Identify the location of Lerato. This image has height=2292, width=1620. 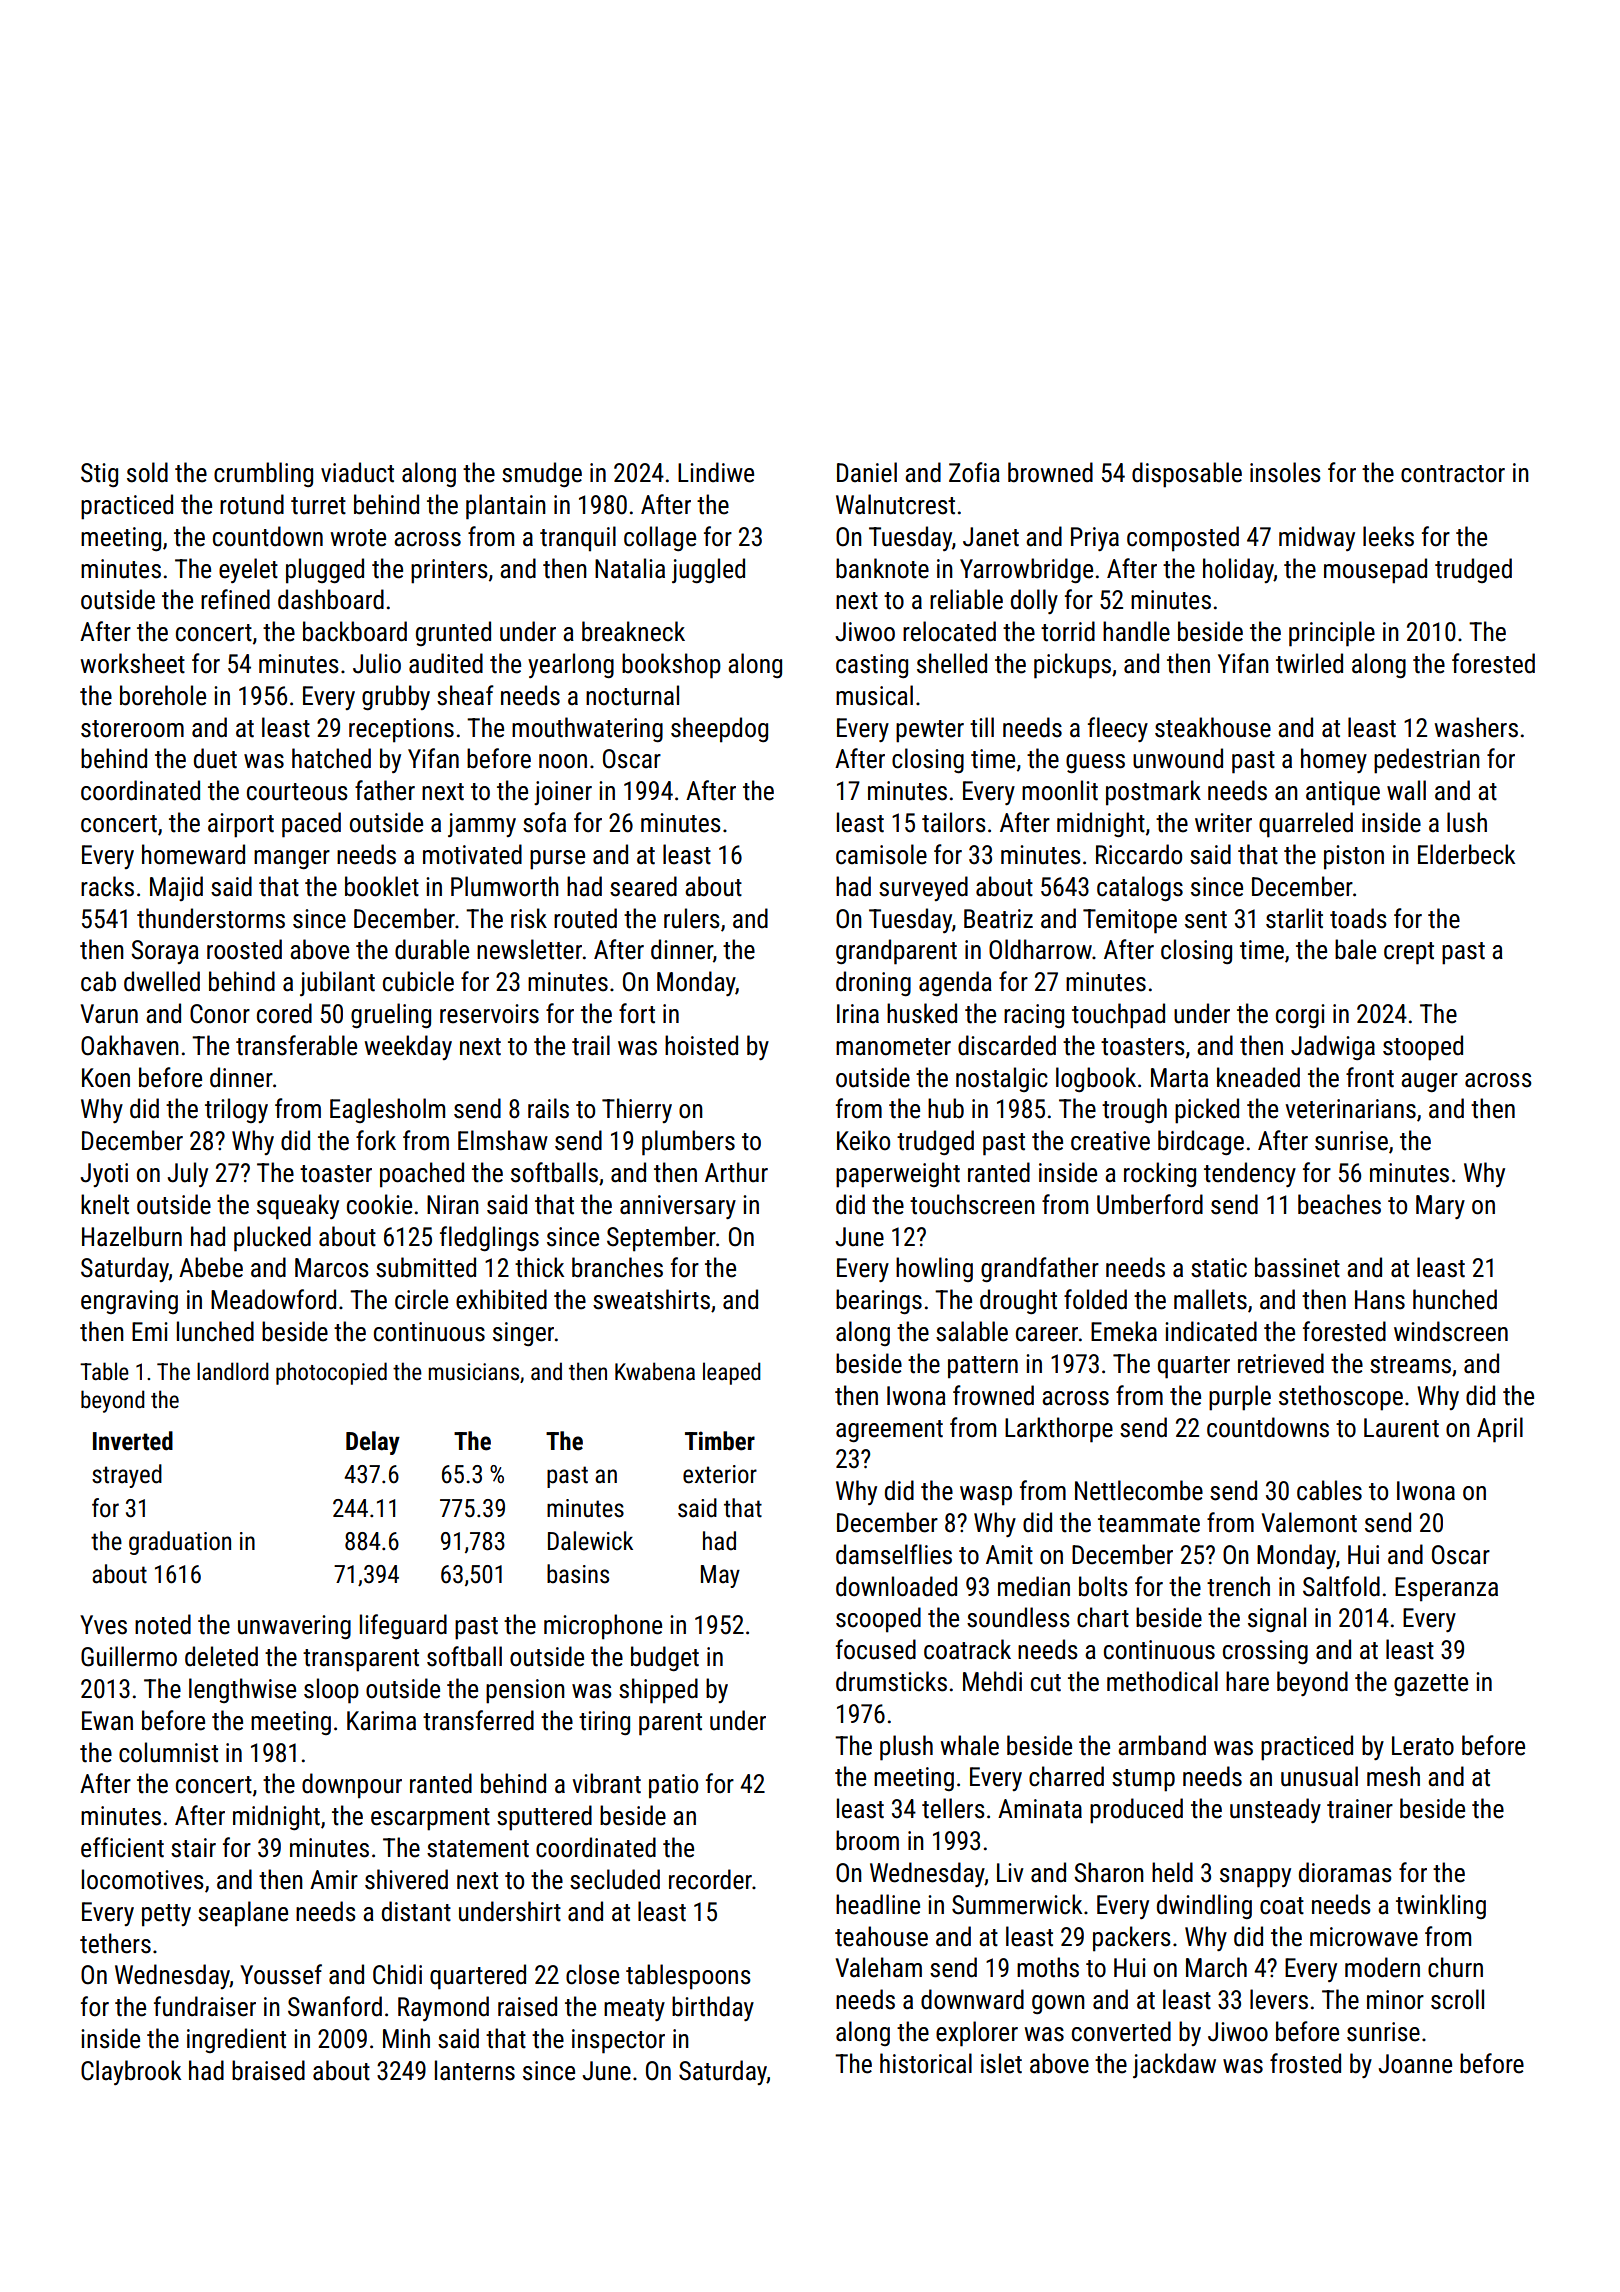
(1423, 1746).
